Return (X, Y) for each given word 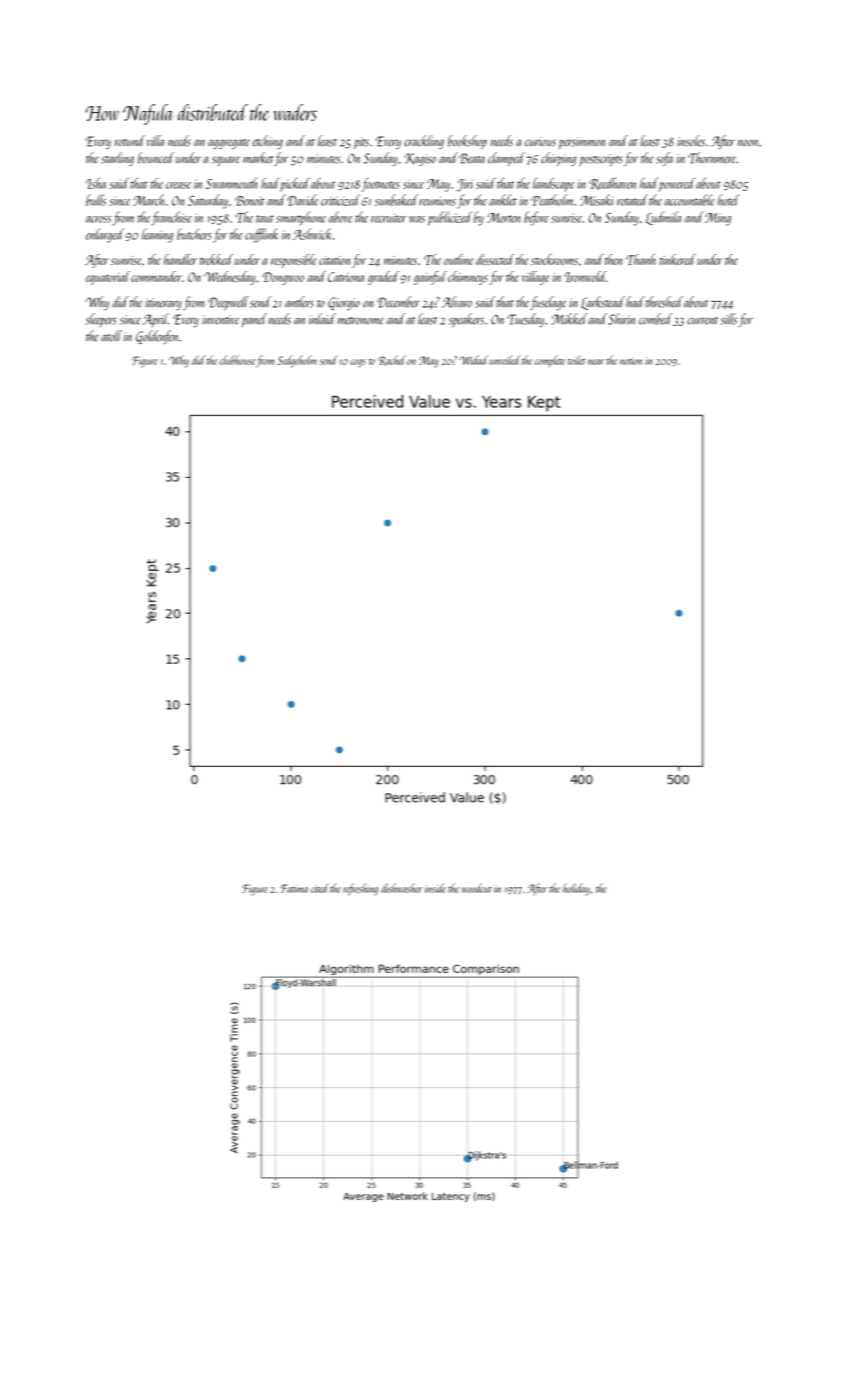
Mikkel (569, 319)
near (596, 362)
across (98, 219)
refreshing (360, 889)
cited (320, 888)
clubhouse (237, 360)
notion (631, 361)
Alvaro (457, 302)
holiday (576, 889)
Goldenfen (157, 337)
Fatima (294, 888)
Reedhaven (612, 184)
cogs (358, 363)
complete (550, 361)
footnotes (380, 185)
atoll (111, 336)
